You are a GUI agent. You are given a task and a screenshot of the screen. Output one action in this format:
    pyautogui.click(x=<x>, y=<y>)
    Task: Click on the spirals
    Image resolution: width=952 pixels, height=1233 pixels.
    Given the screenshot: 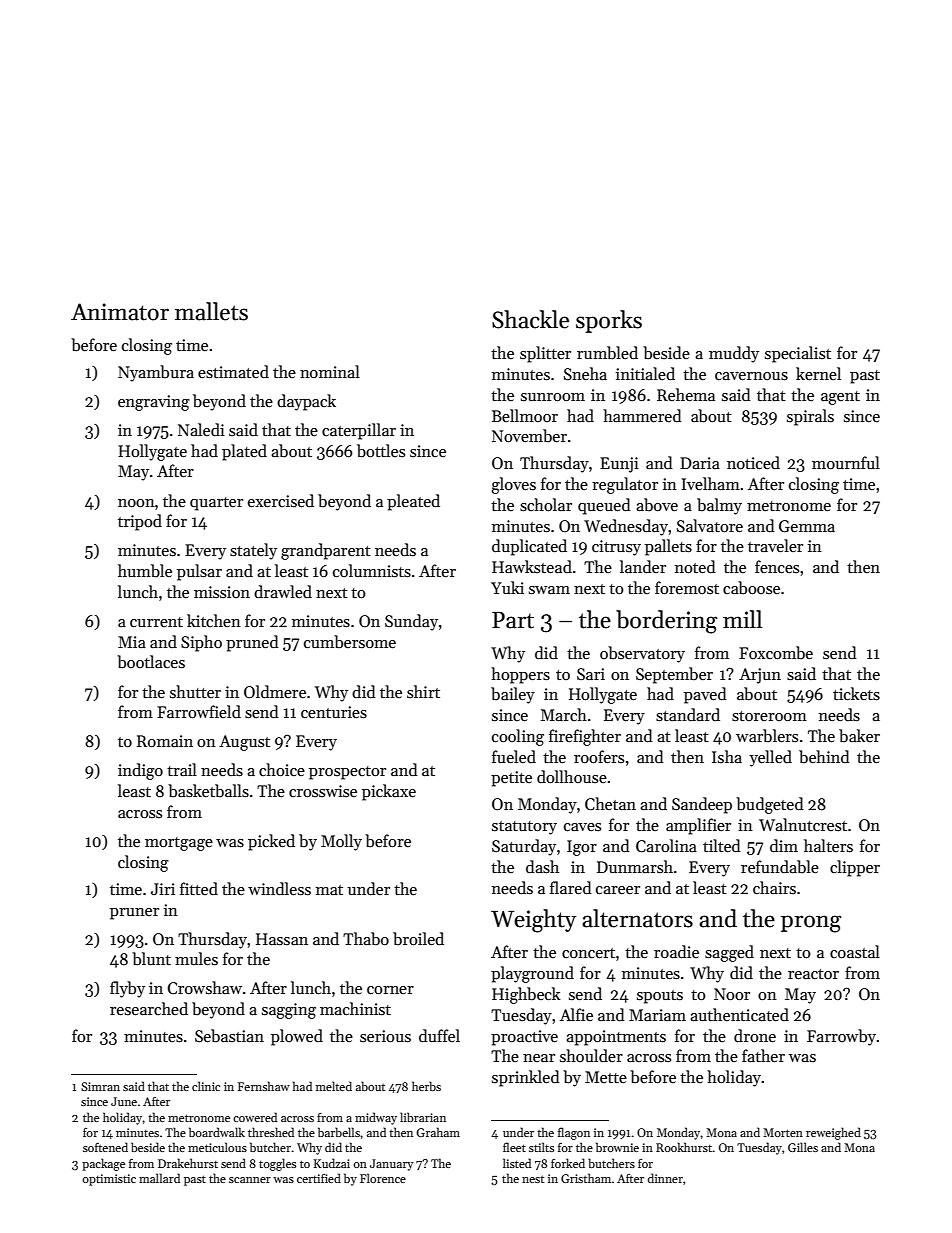 What is the action you would take?
    pyautogui.click(x=810, y=417)
